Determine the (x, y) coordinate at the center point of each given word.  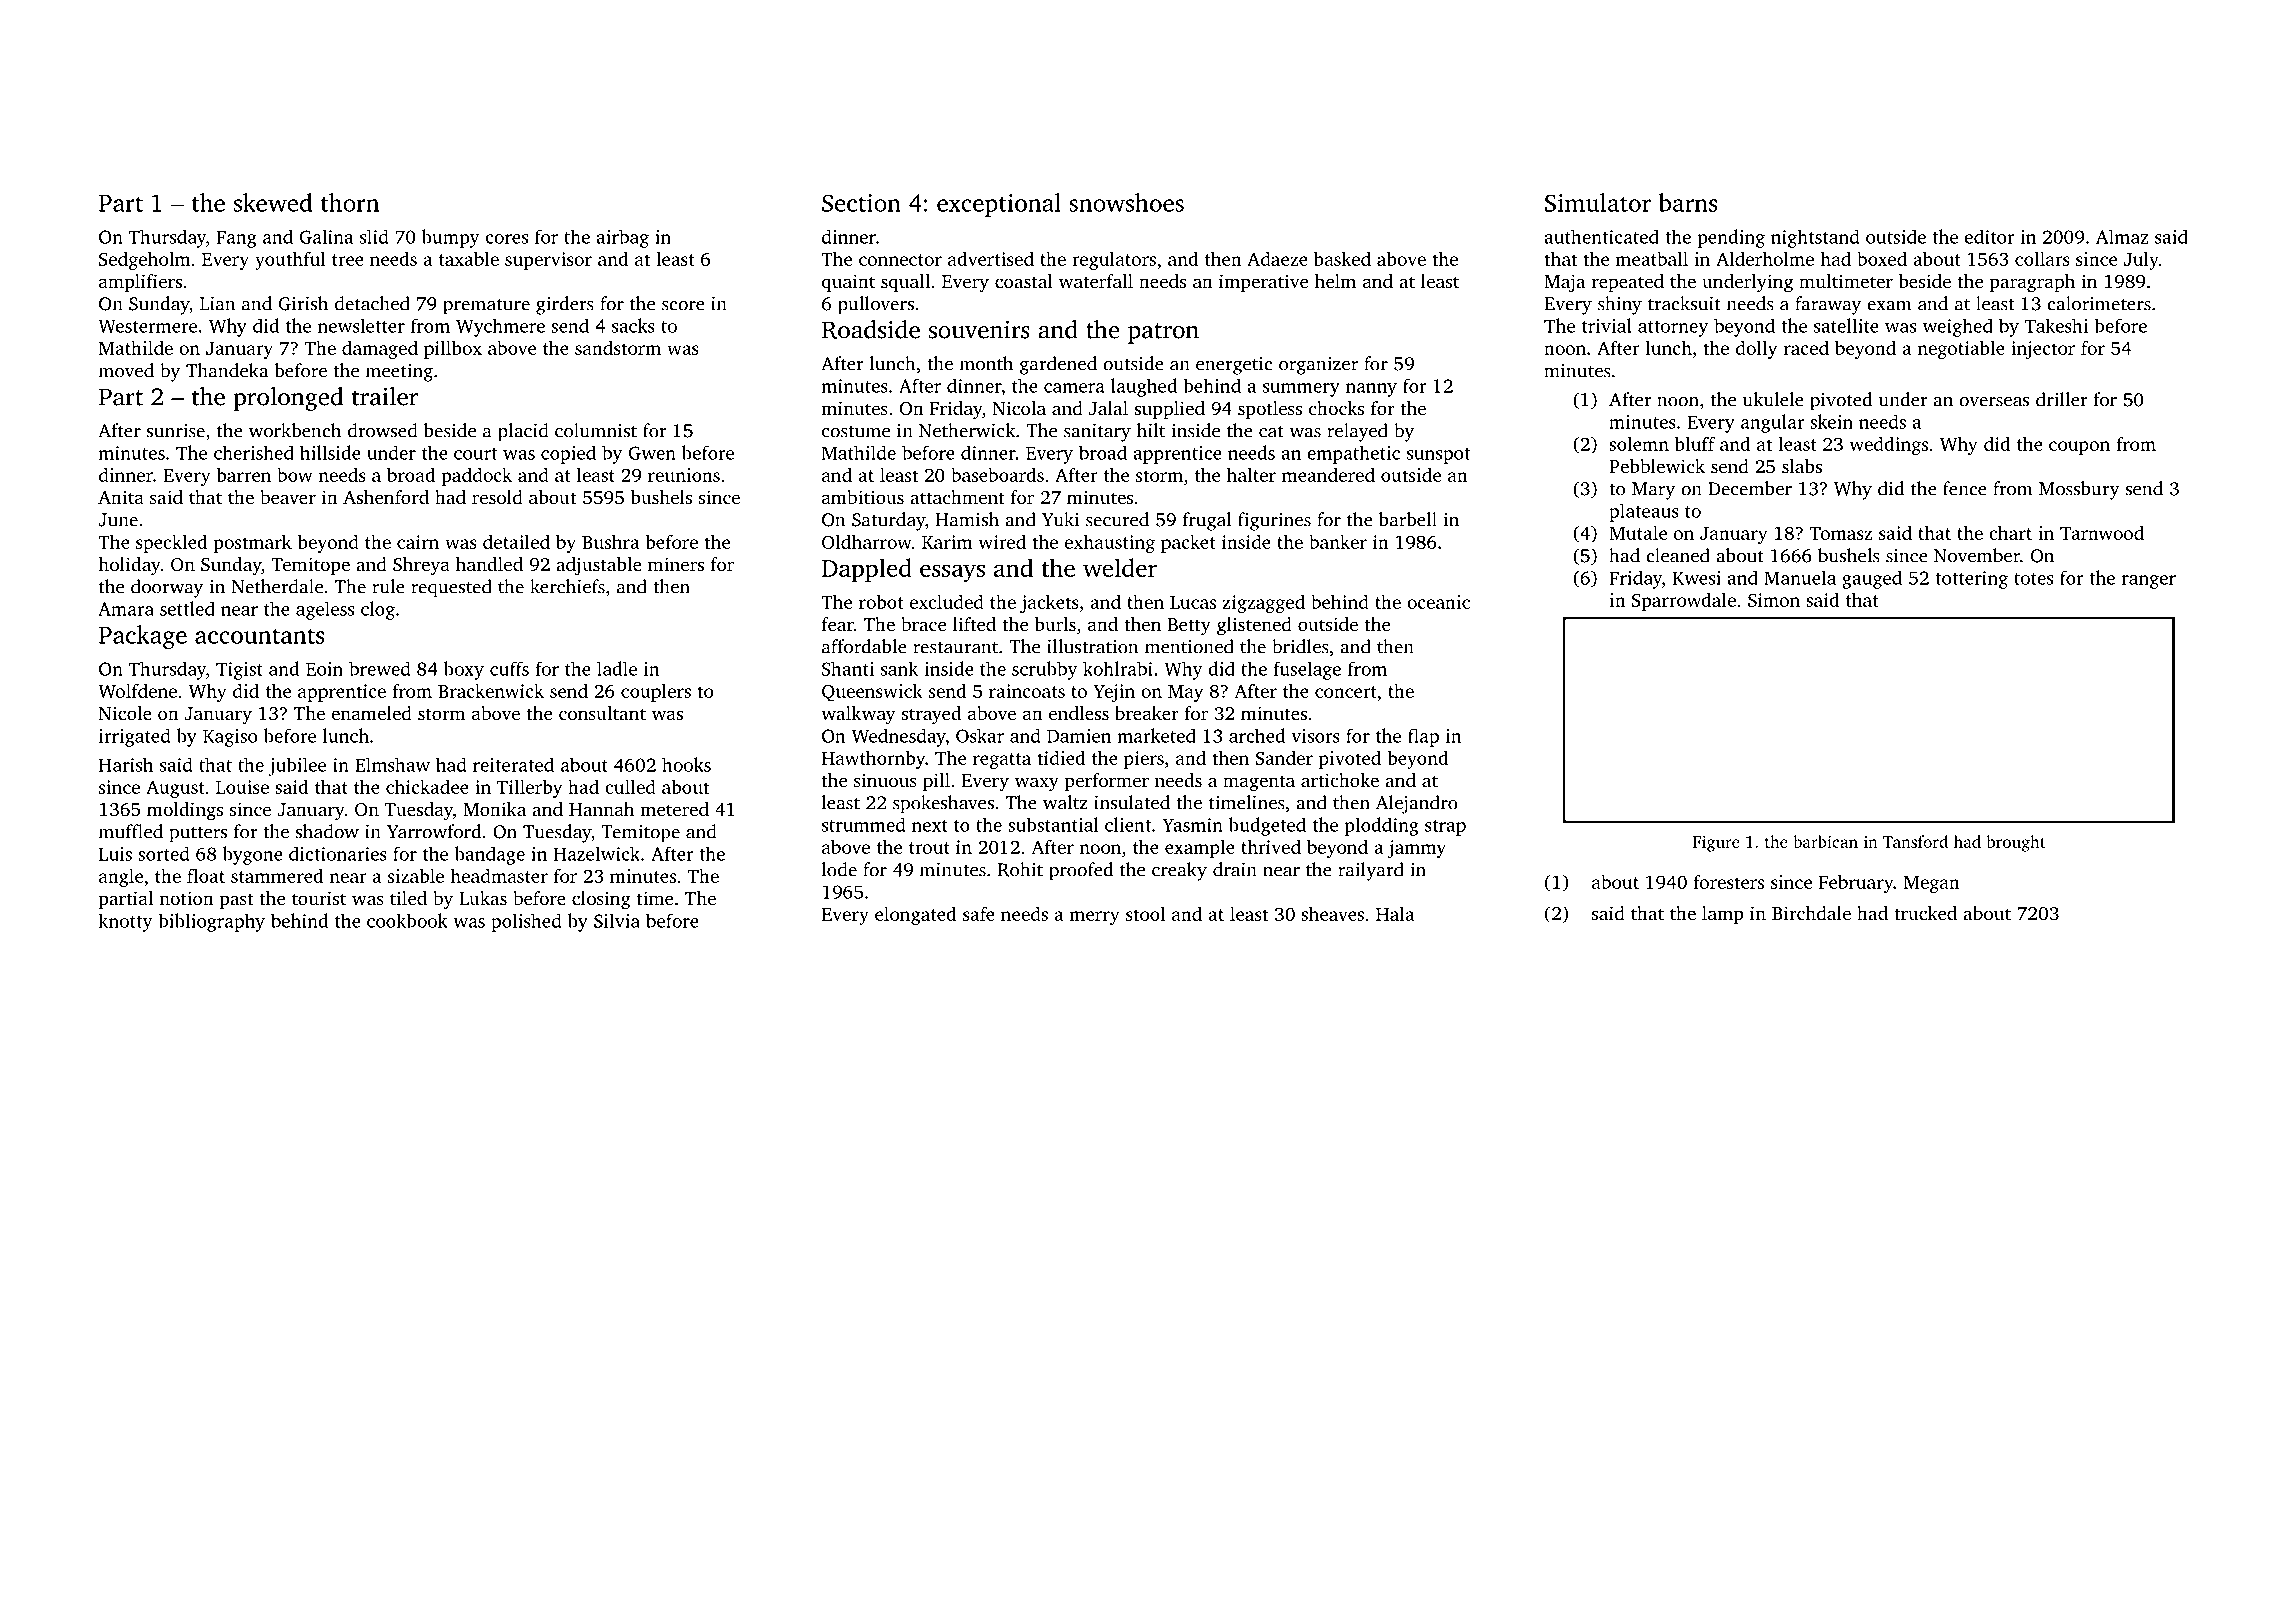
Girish (303, 303)
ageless (325, 610)
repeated (1628, 283)
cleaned (1678, 555)
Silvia (617, 920)
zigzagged (1264, 604)
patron (1163, 333)
